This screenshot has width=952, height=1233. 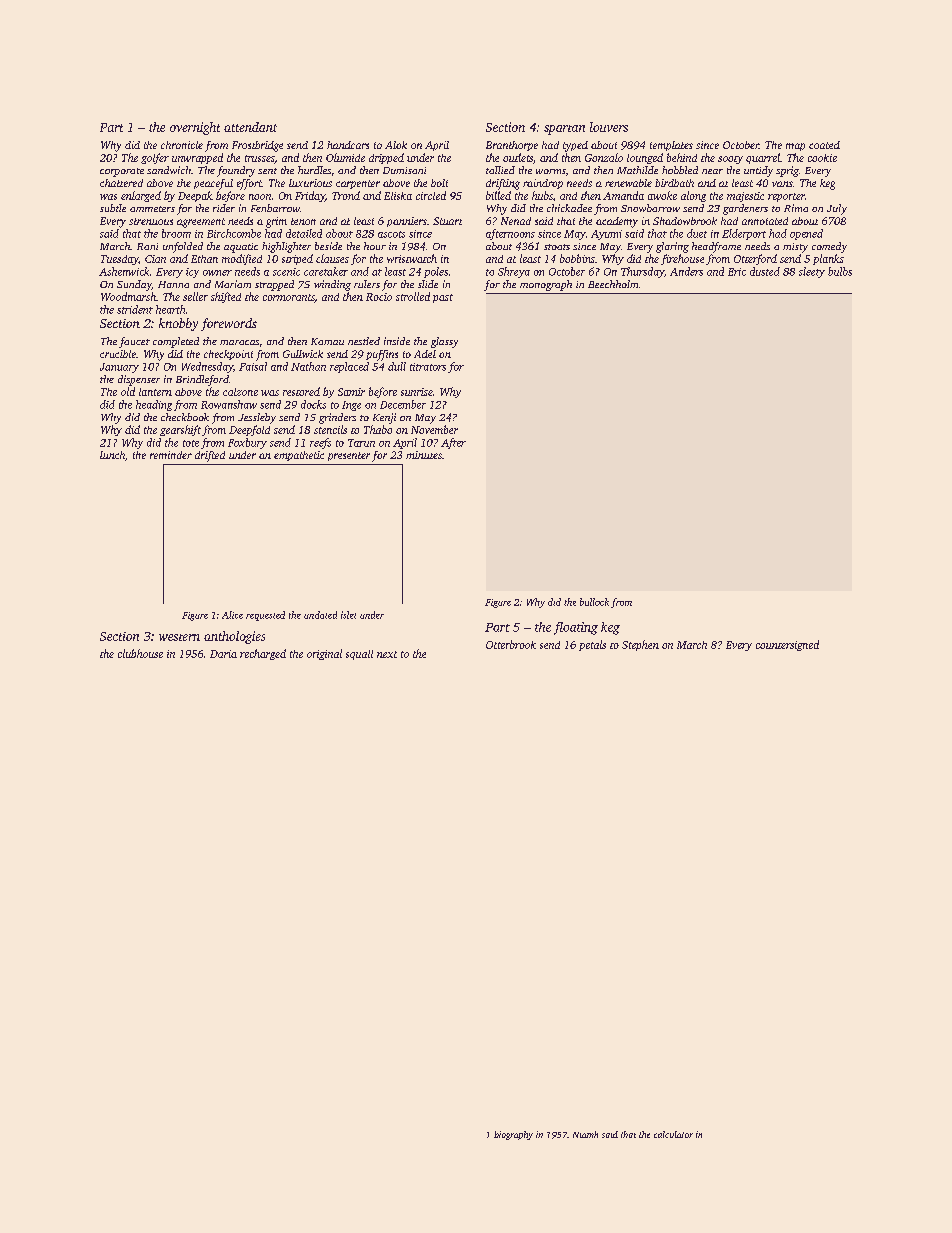 What do you see at coordinates (673, 1134) in the screenshot?
I see `calculator` at bounding box center [673, 1134].
